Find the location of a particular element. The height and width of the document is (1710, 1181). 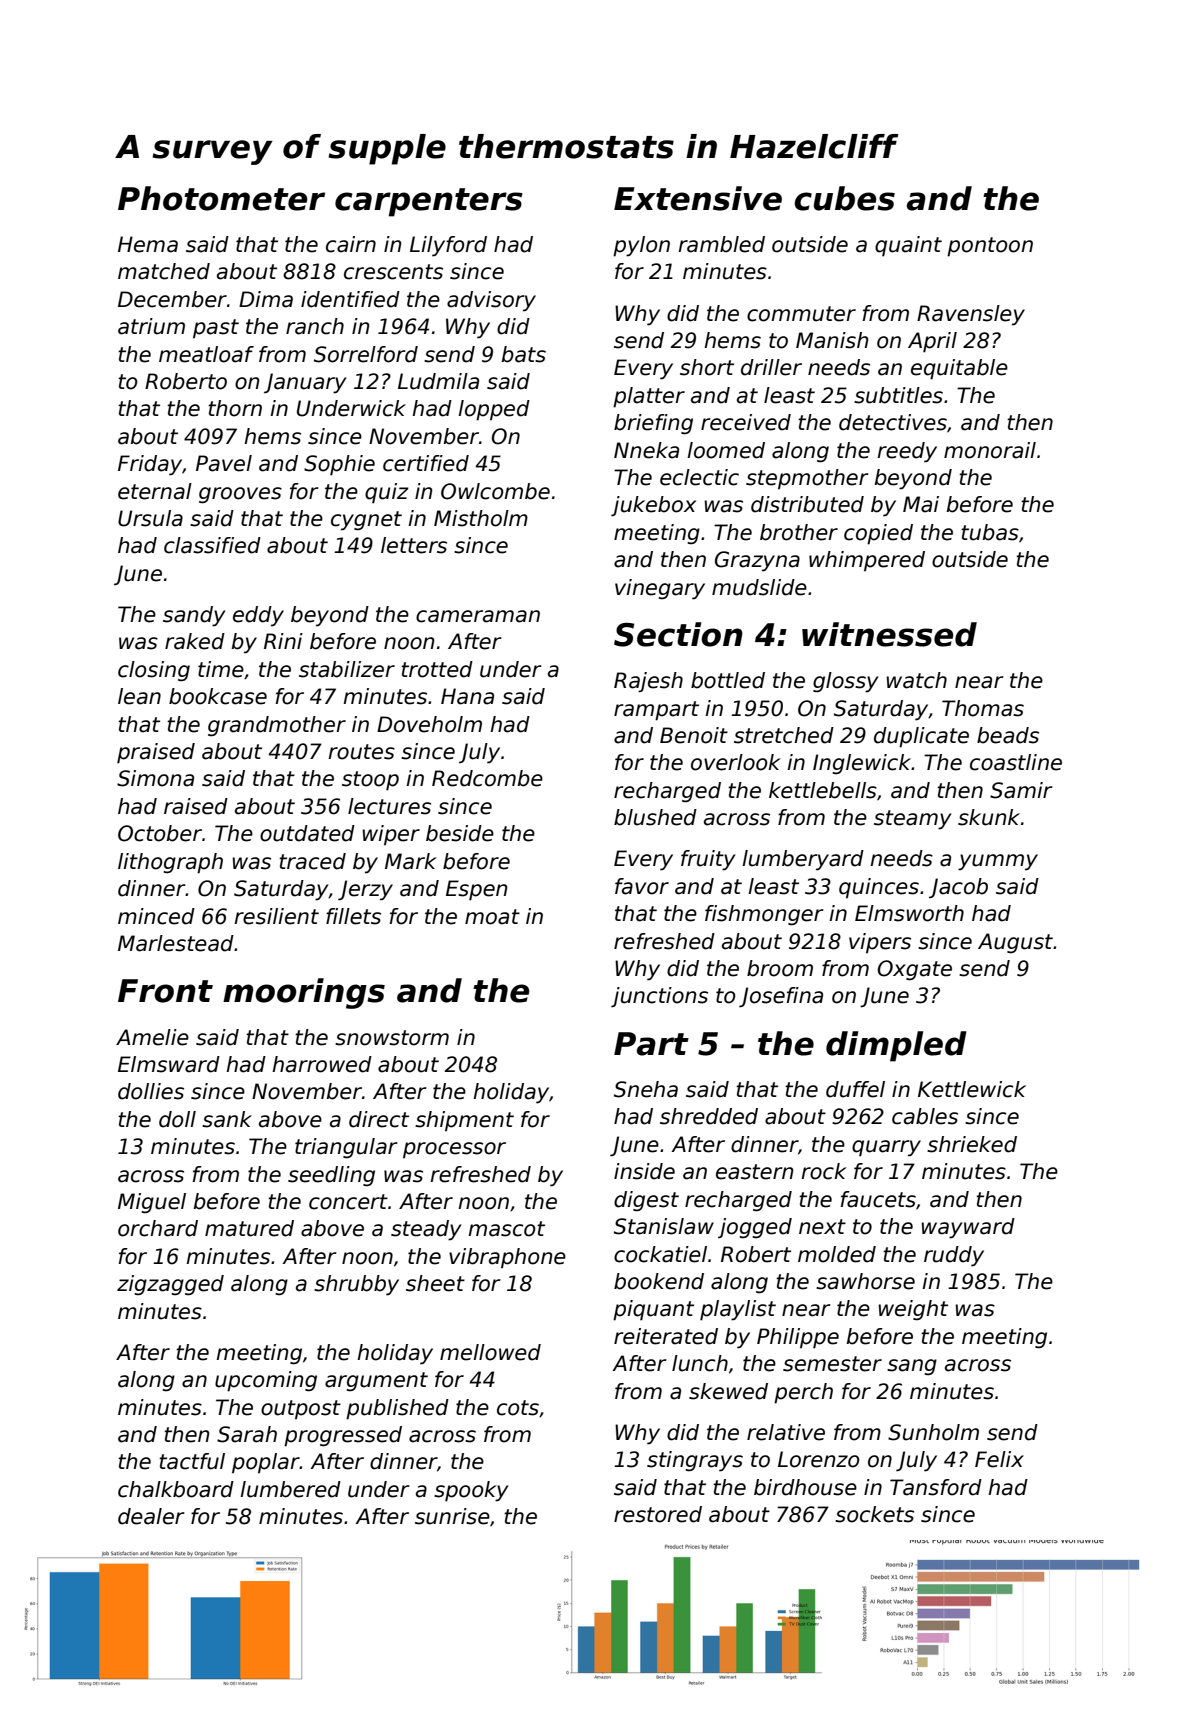

sockets is located at coordinates (874, 1514).
